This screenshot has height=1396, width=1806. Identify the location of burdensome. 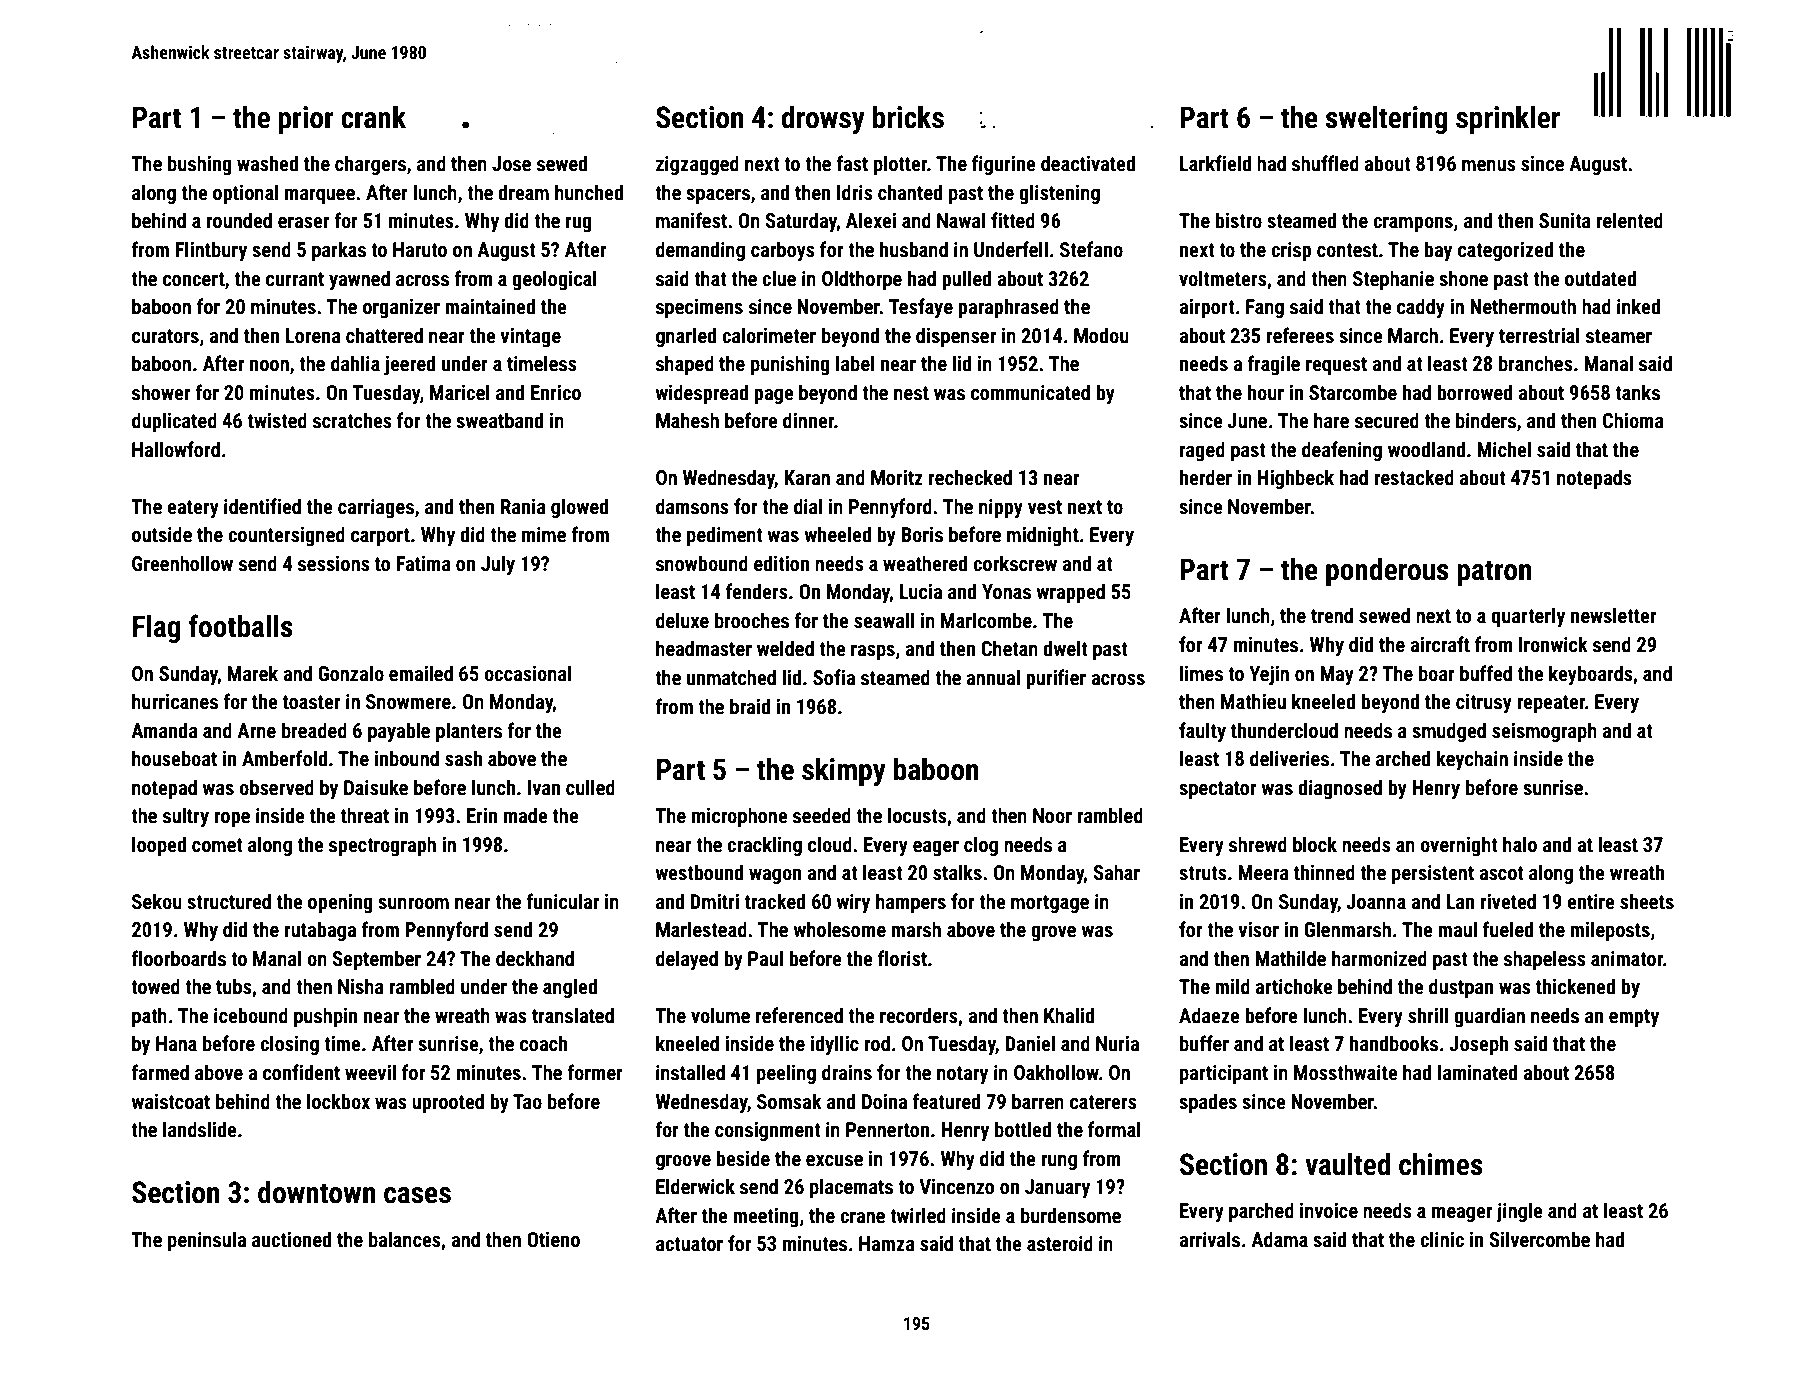
(1071, 1215).
